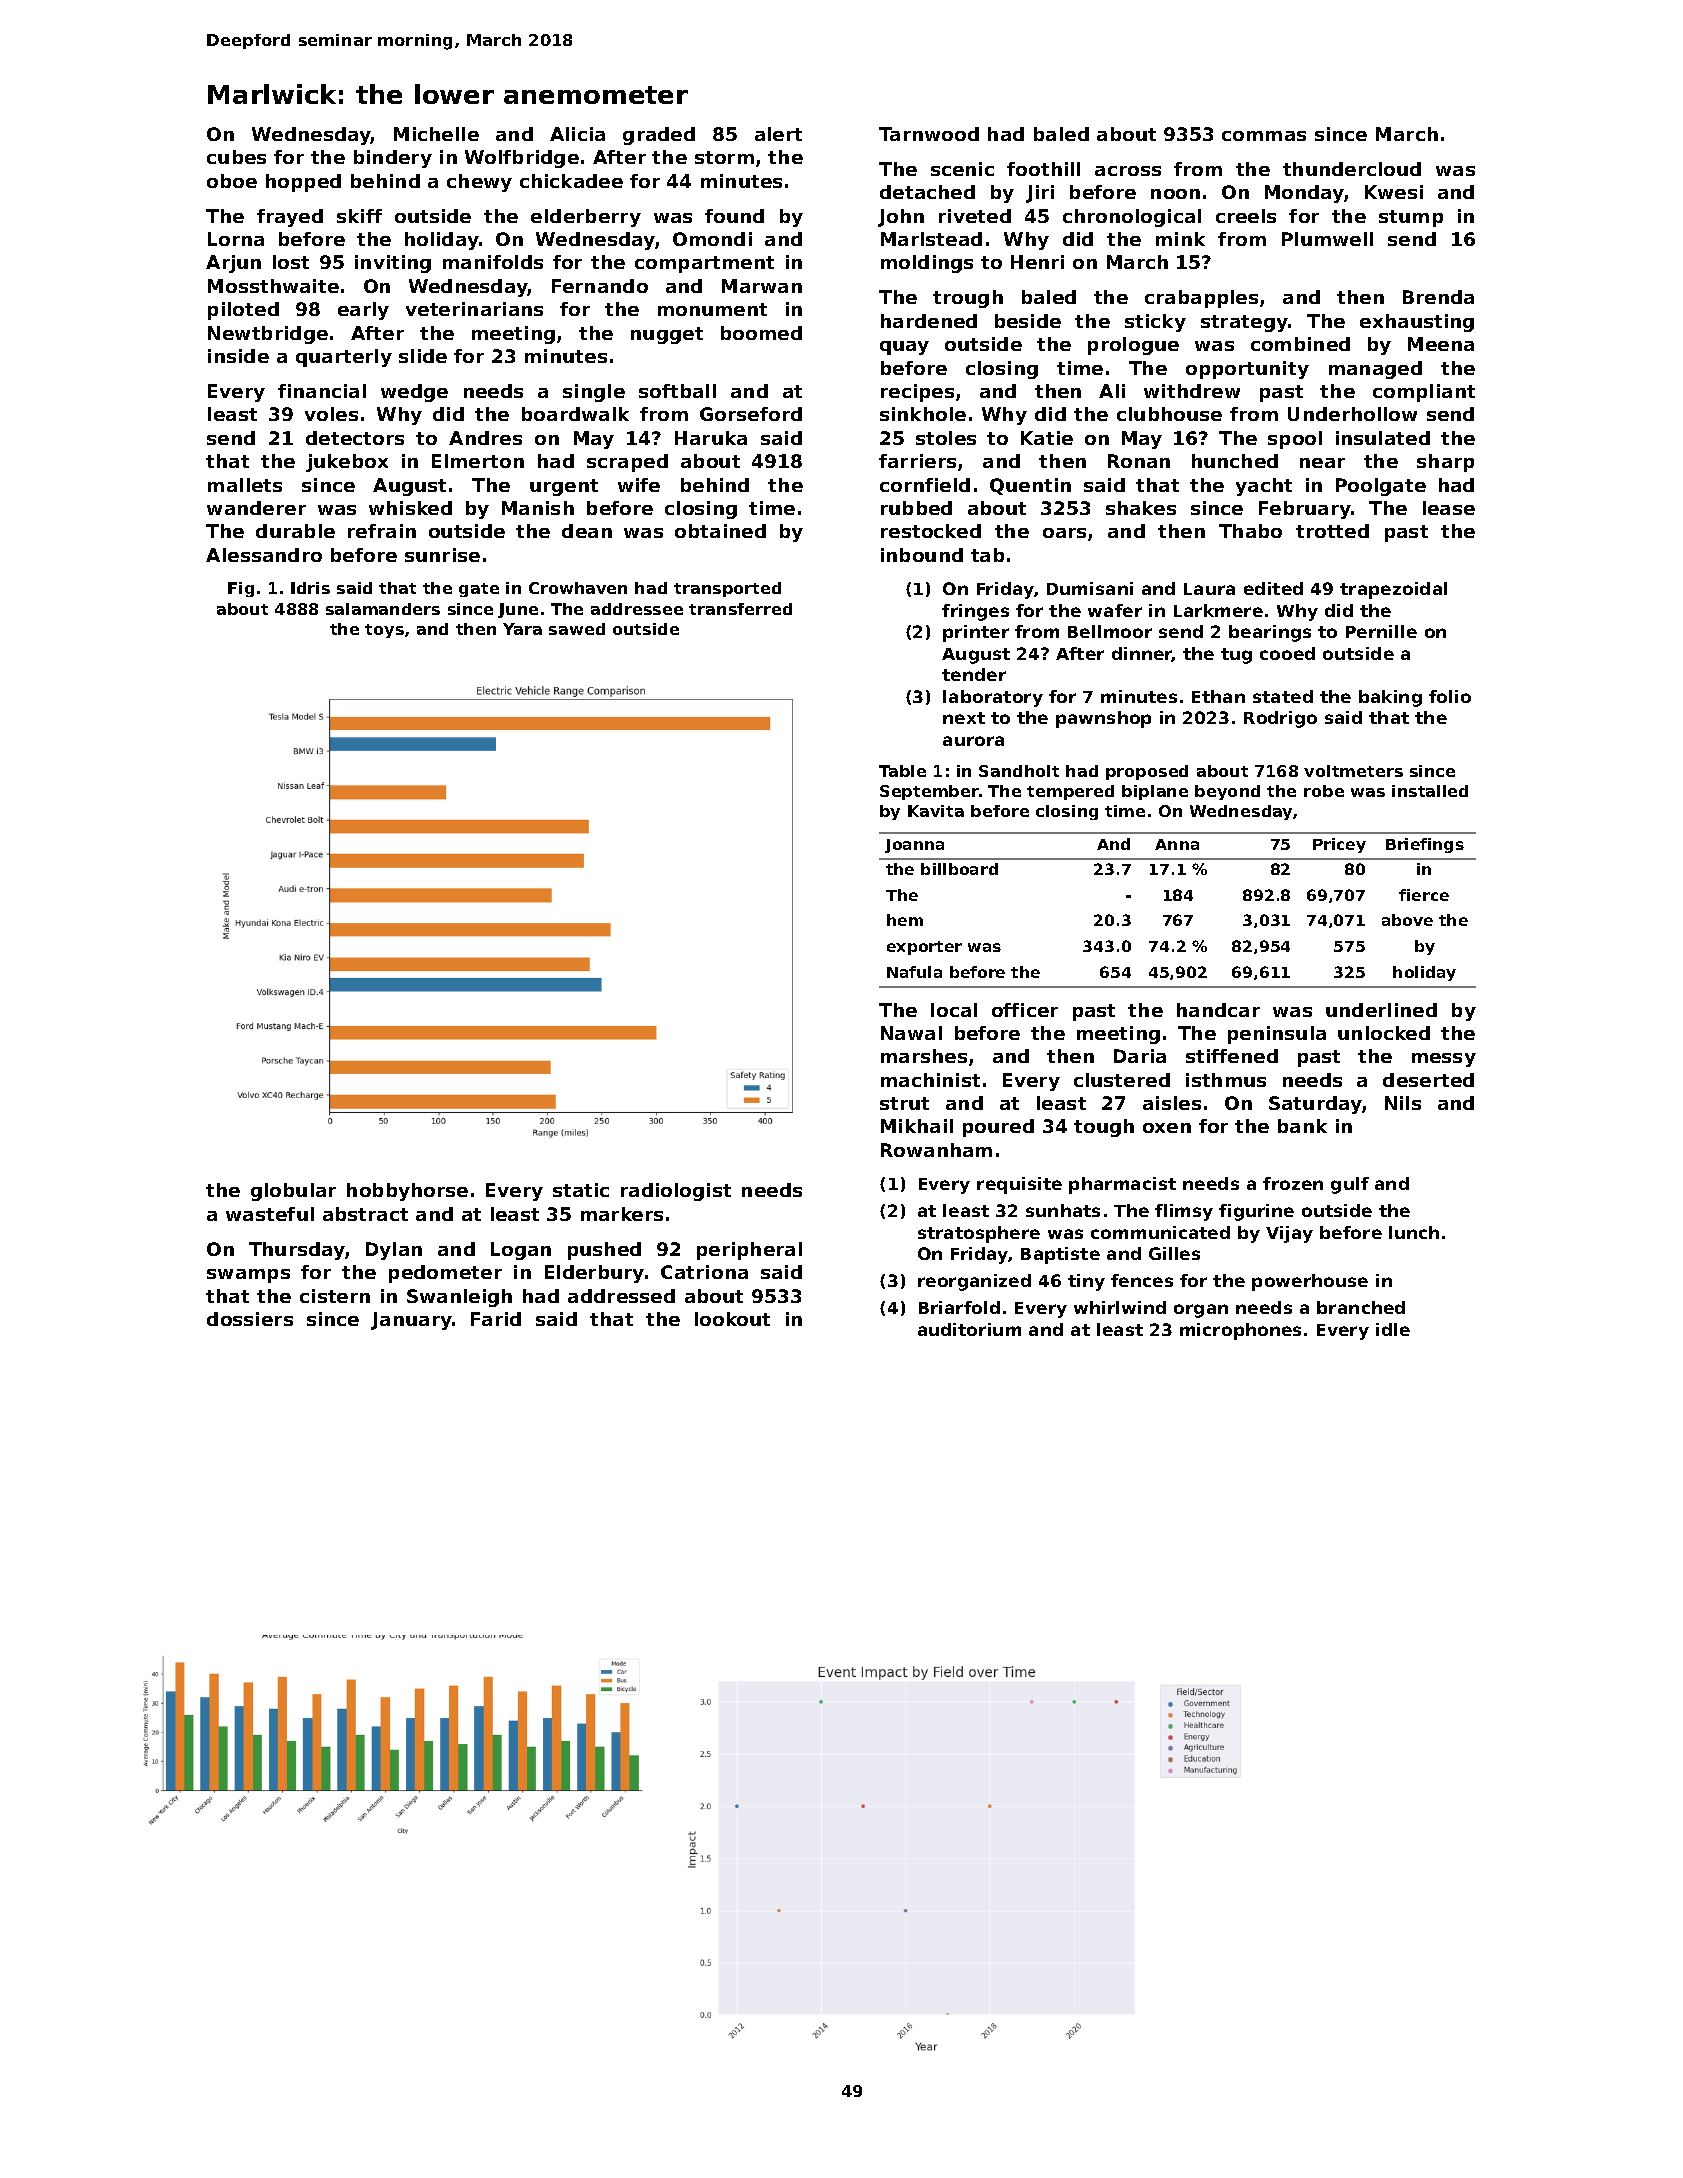  I want to click on stump, so click(1411, 218).
